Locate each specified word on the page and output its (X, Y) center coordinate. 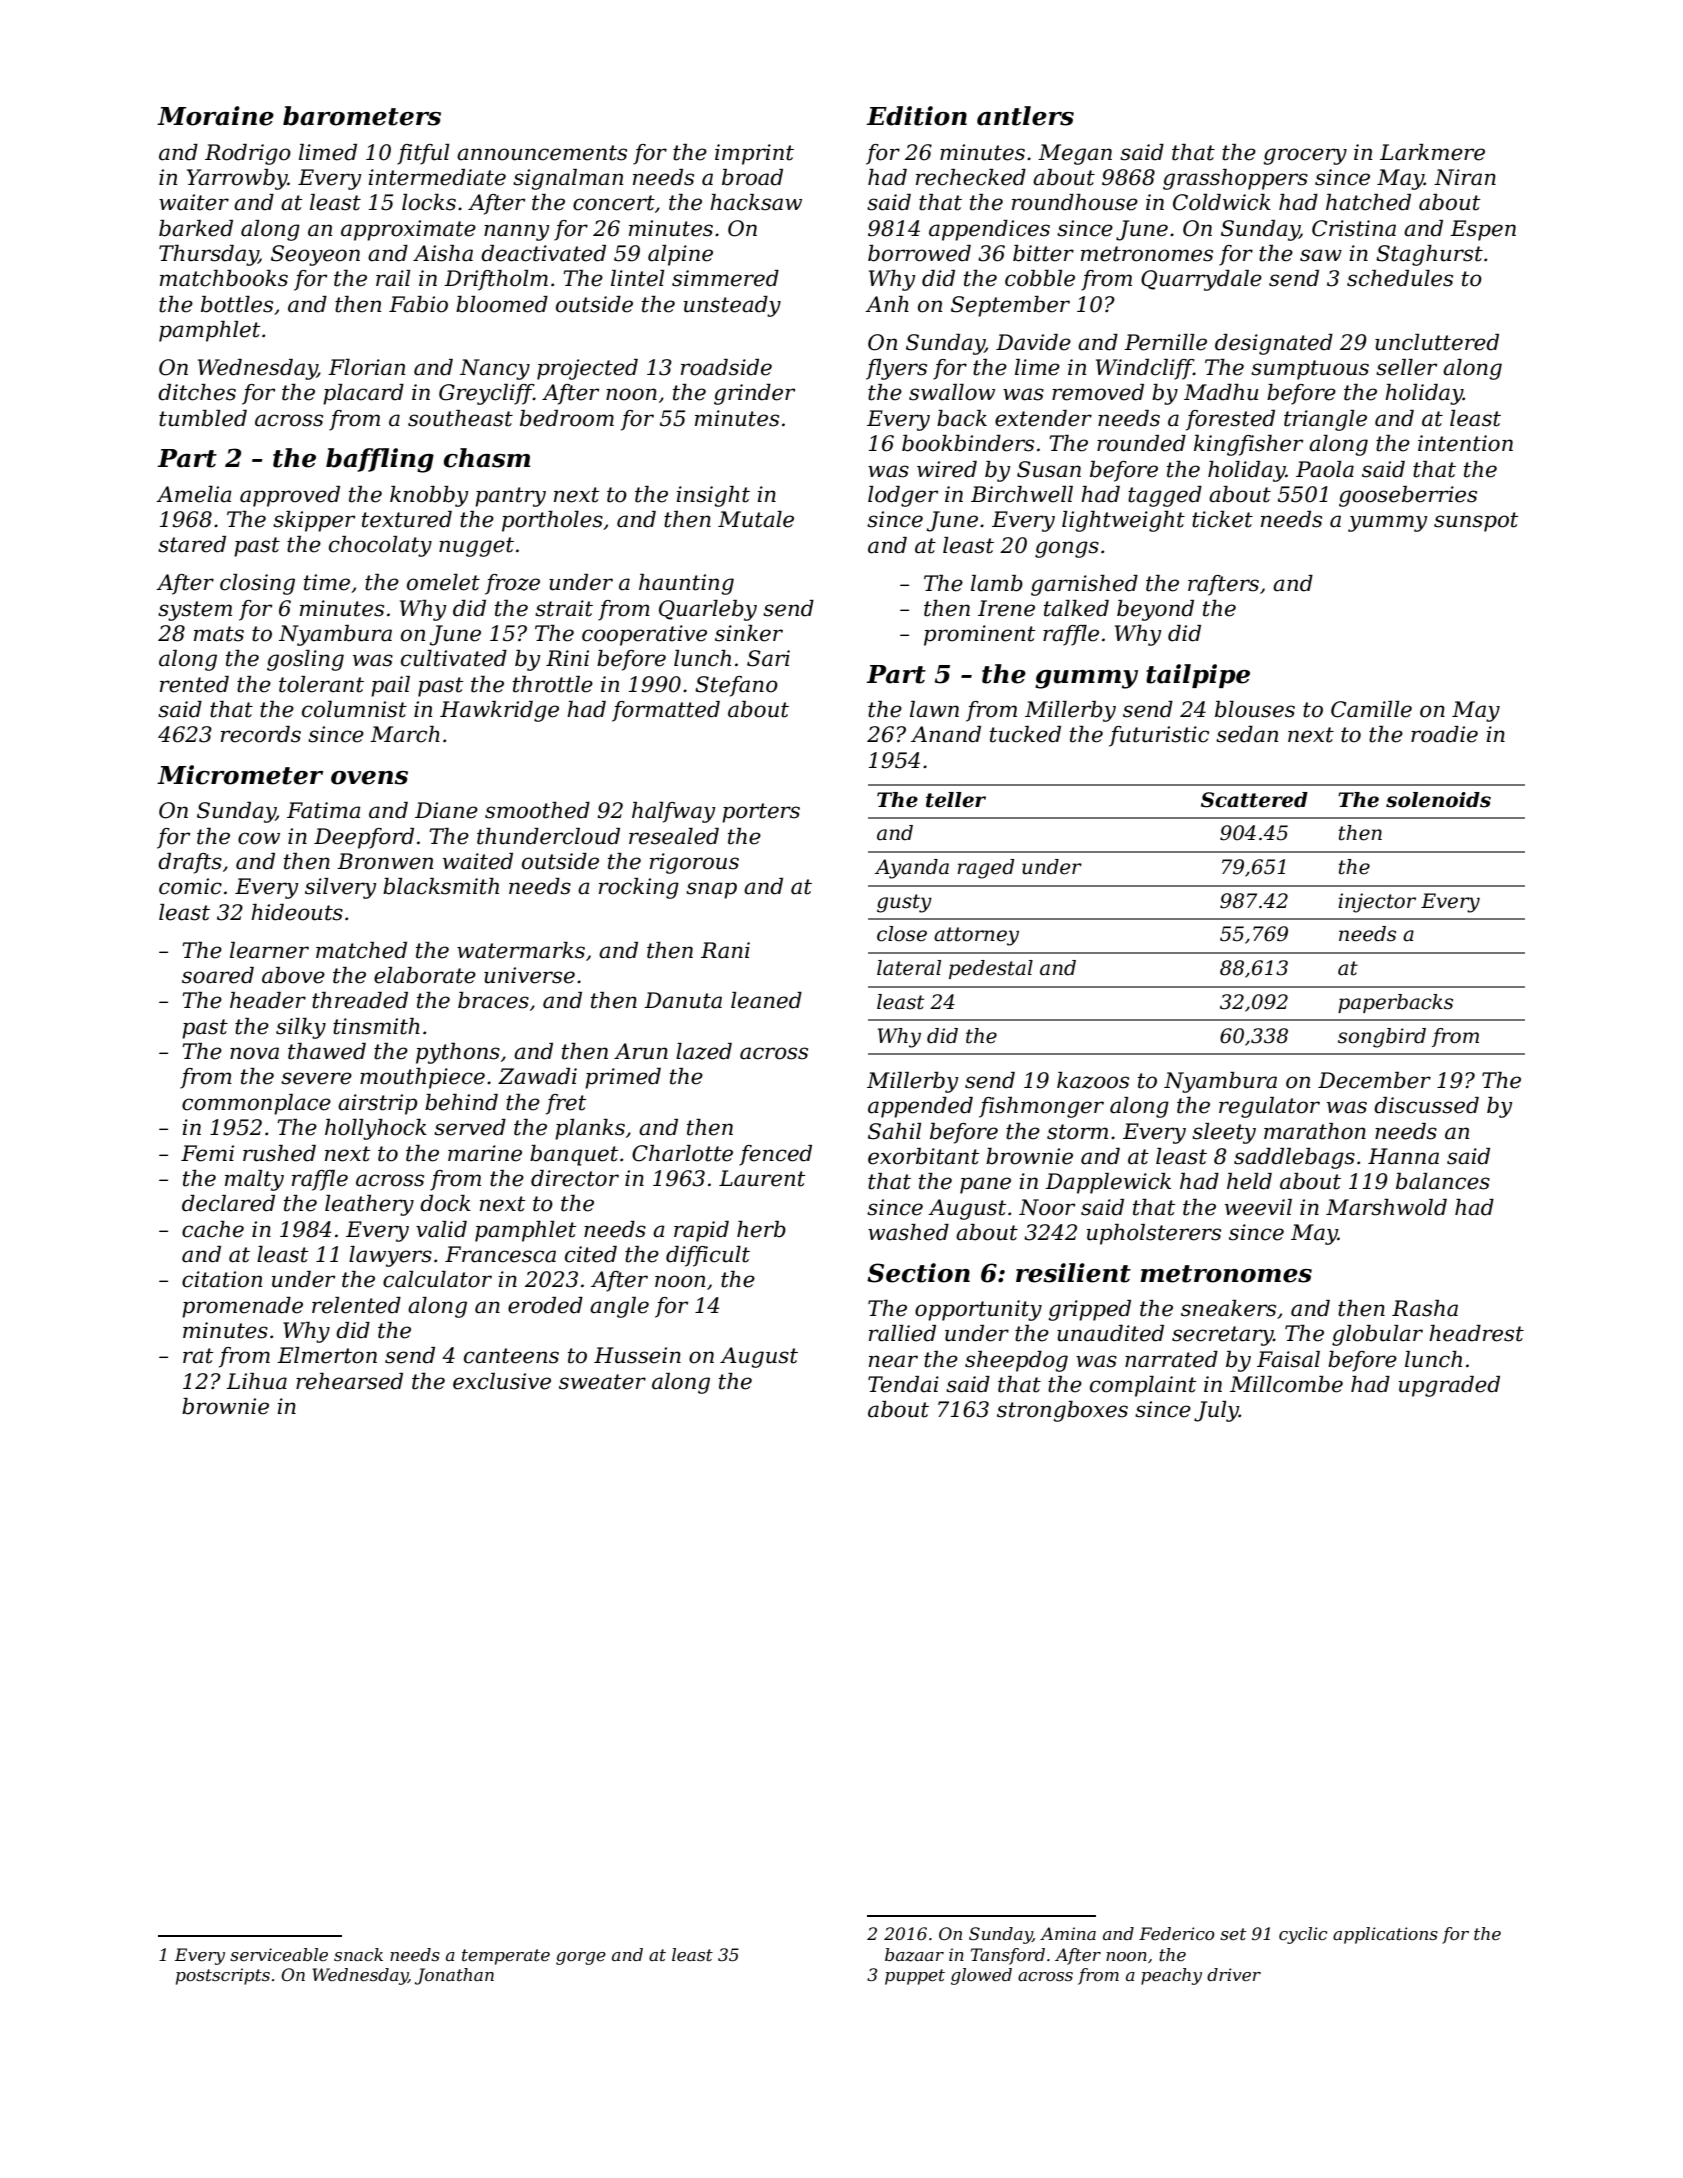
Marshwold (1386, 1207)
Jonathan (454, 1976)
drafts (190, 863)
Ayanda (912, 869)
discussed (1426, 1105)
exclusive (502, 1381)
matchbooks (224, 278)
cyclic (1303, 1935)
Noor (1047, 1207)
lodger (903, 496)
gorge (581, 1958)
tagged (1165, 496)
